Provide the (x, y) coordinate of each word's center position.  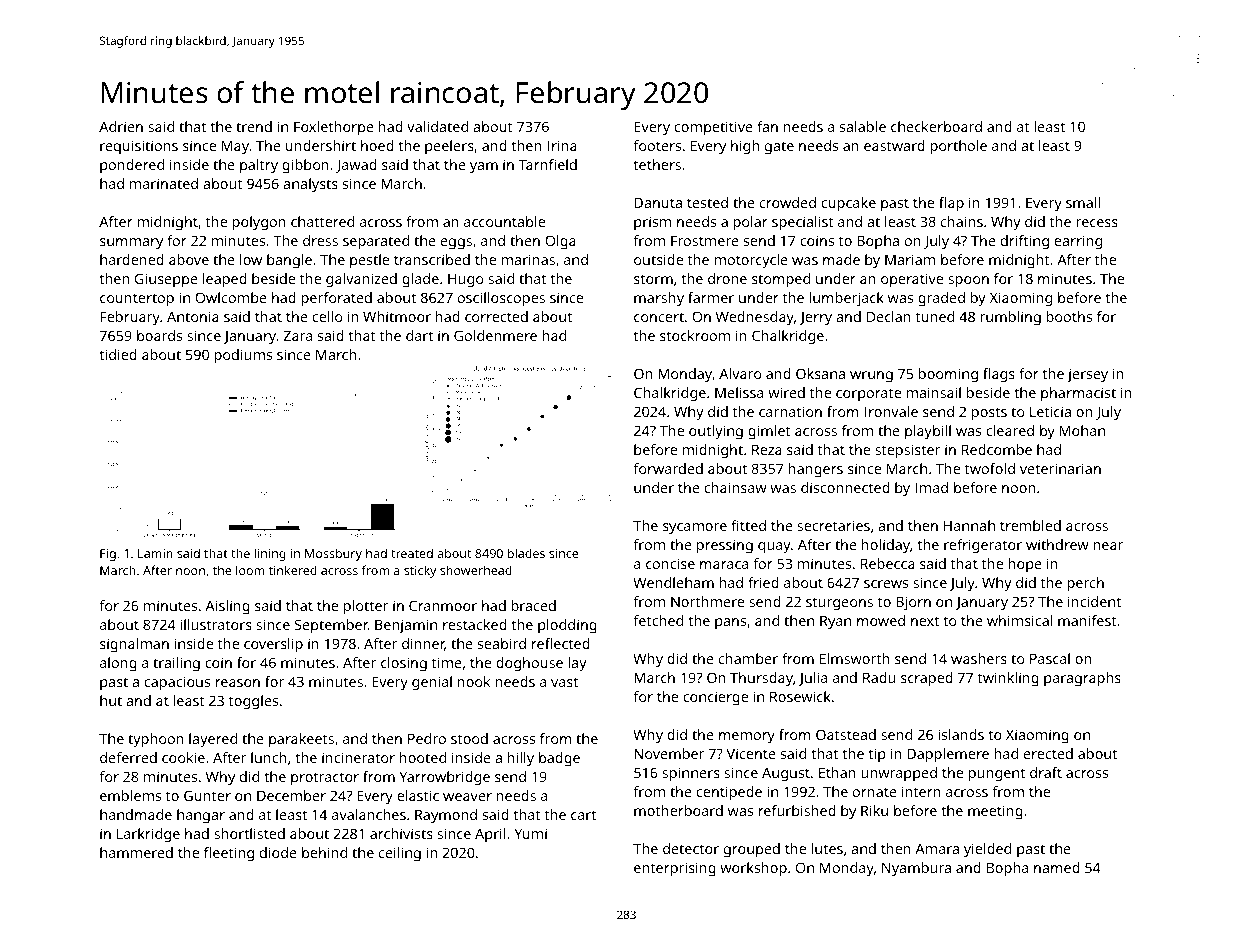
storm (653, 279)
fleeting (229, 854)
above (189, 259)
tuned (935, 316)
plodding (567, 626)
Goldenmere (495, 335)
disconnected (845, 487)
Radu (879, 677)
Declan (889, 316)
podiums (243, 356)
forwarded (668, 468)
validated (437, 126)
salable (863, 126)
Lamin (155, 553)
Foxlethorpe (334, 128)
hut (111, 700)
